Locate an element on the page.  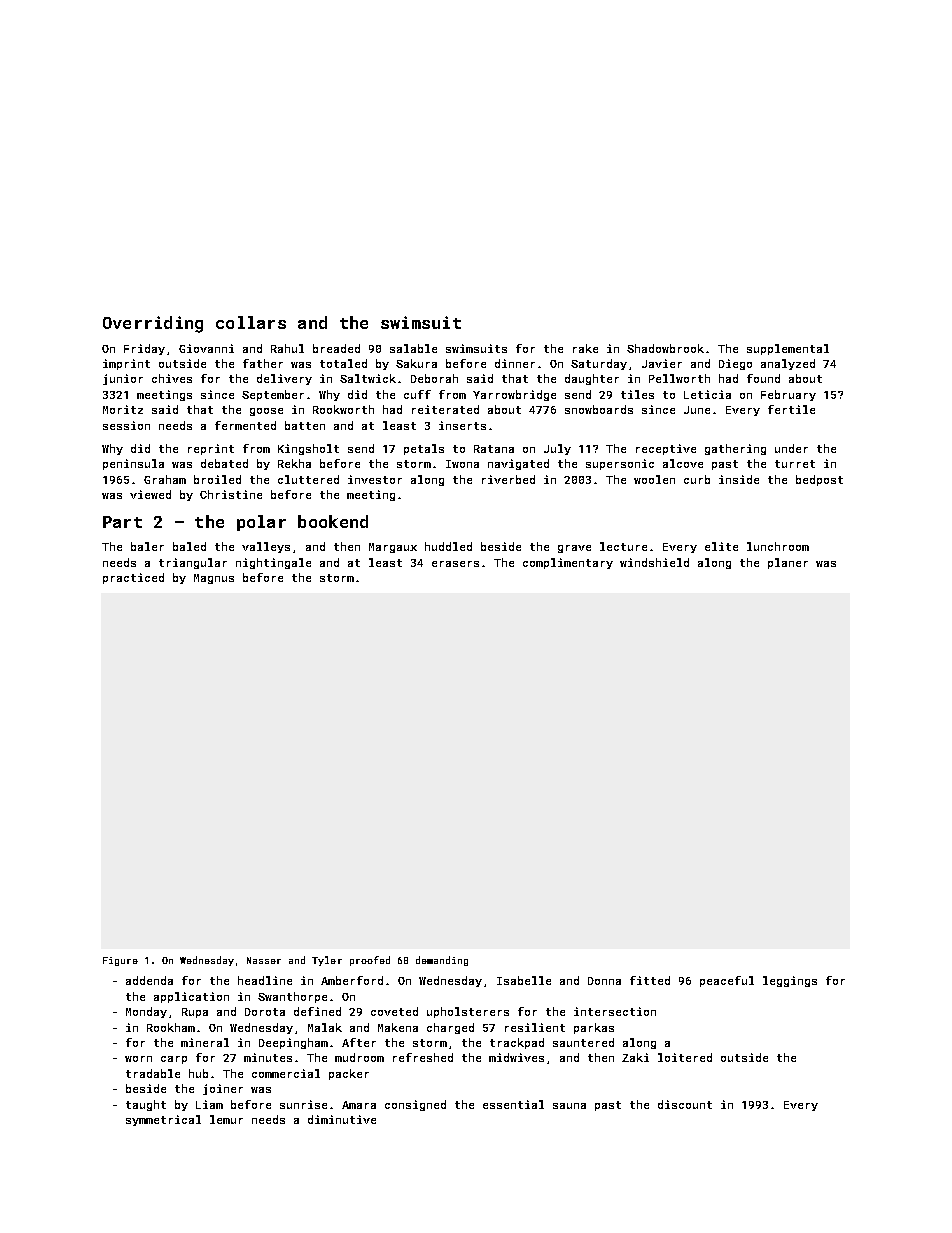
demanding is located at coordinates (442, 961).
